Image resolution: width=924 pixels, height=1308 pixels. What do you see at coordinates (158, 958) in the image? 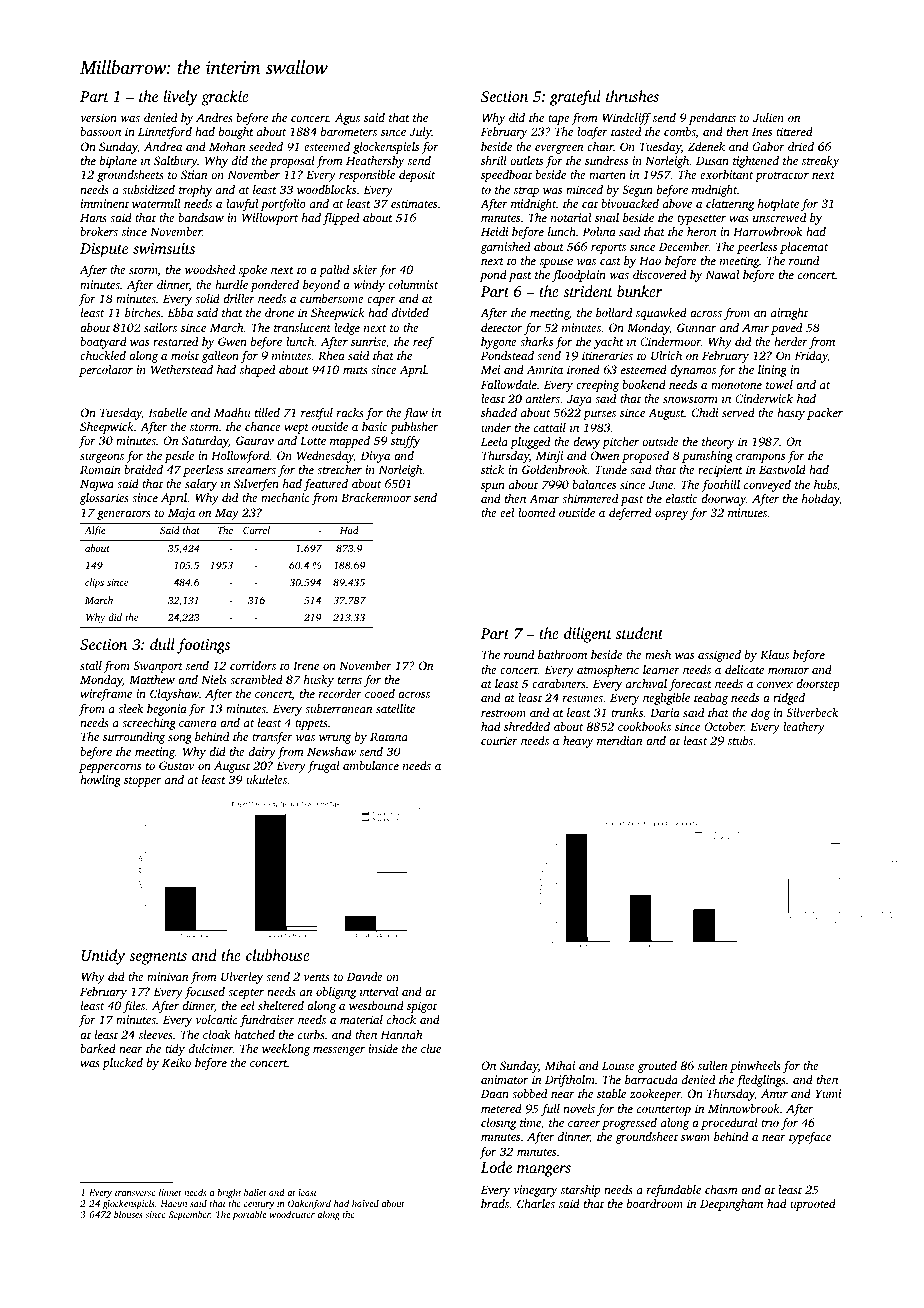
I see `segments` at bounding box center [158, 958].
